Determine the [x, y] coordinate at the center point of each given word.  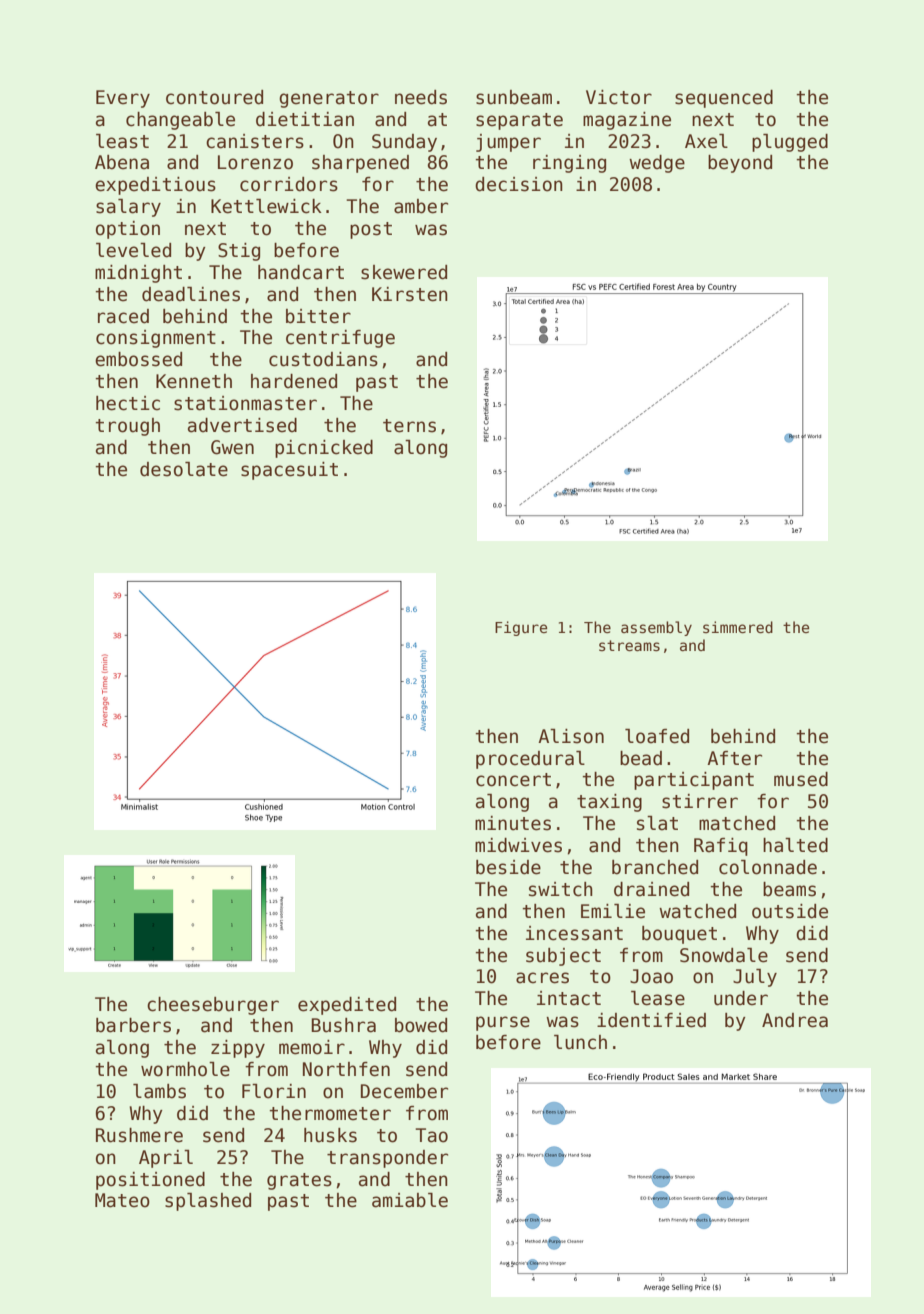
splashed [208, 1202]
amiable [410, 1200]
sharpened [360, 164]
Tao [431, 1135]
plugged [790, 143]
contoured [214, 97]
